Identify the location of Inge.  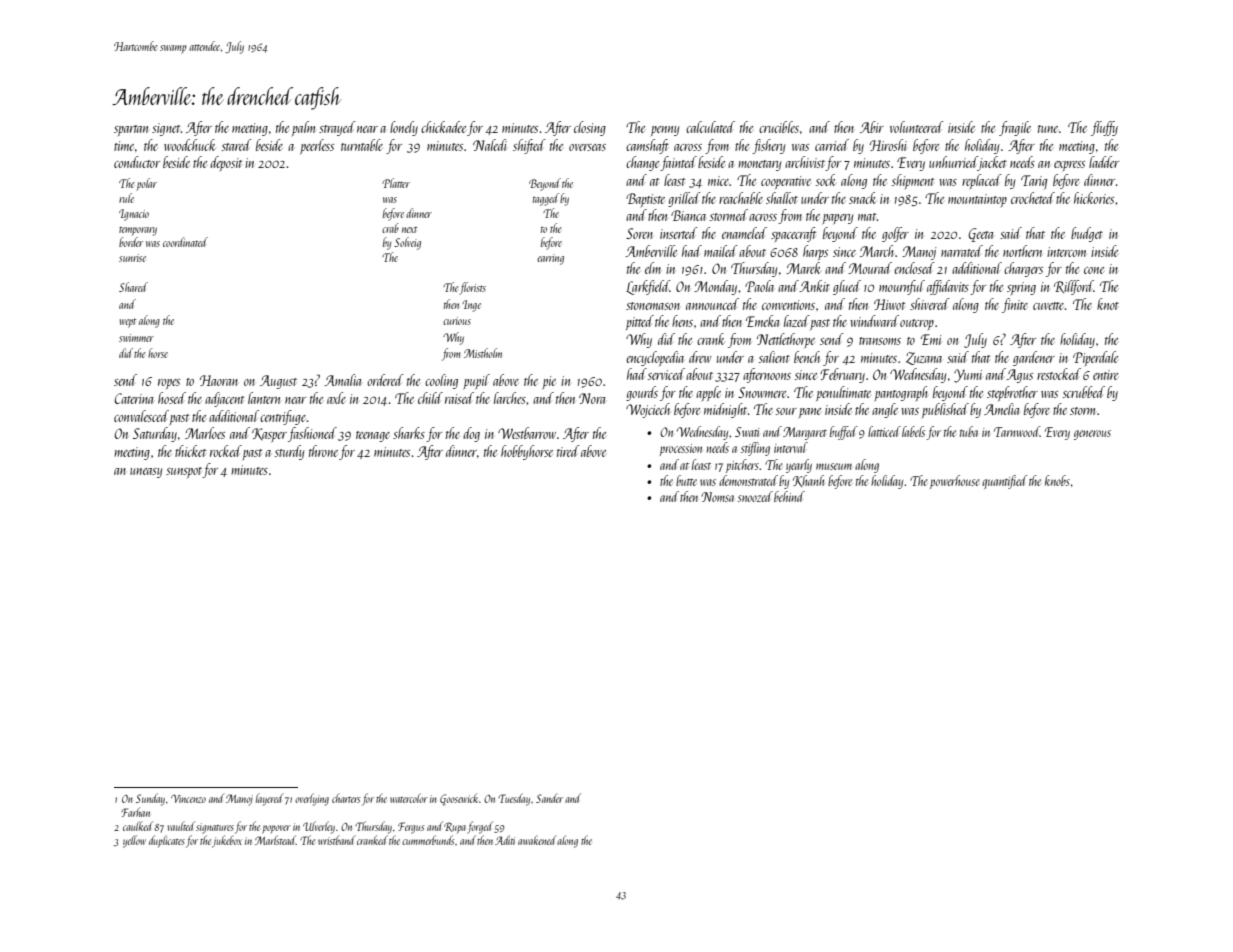
(471, 306).
